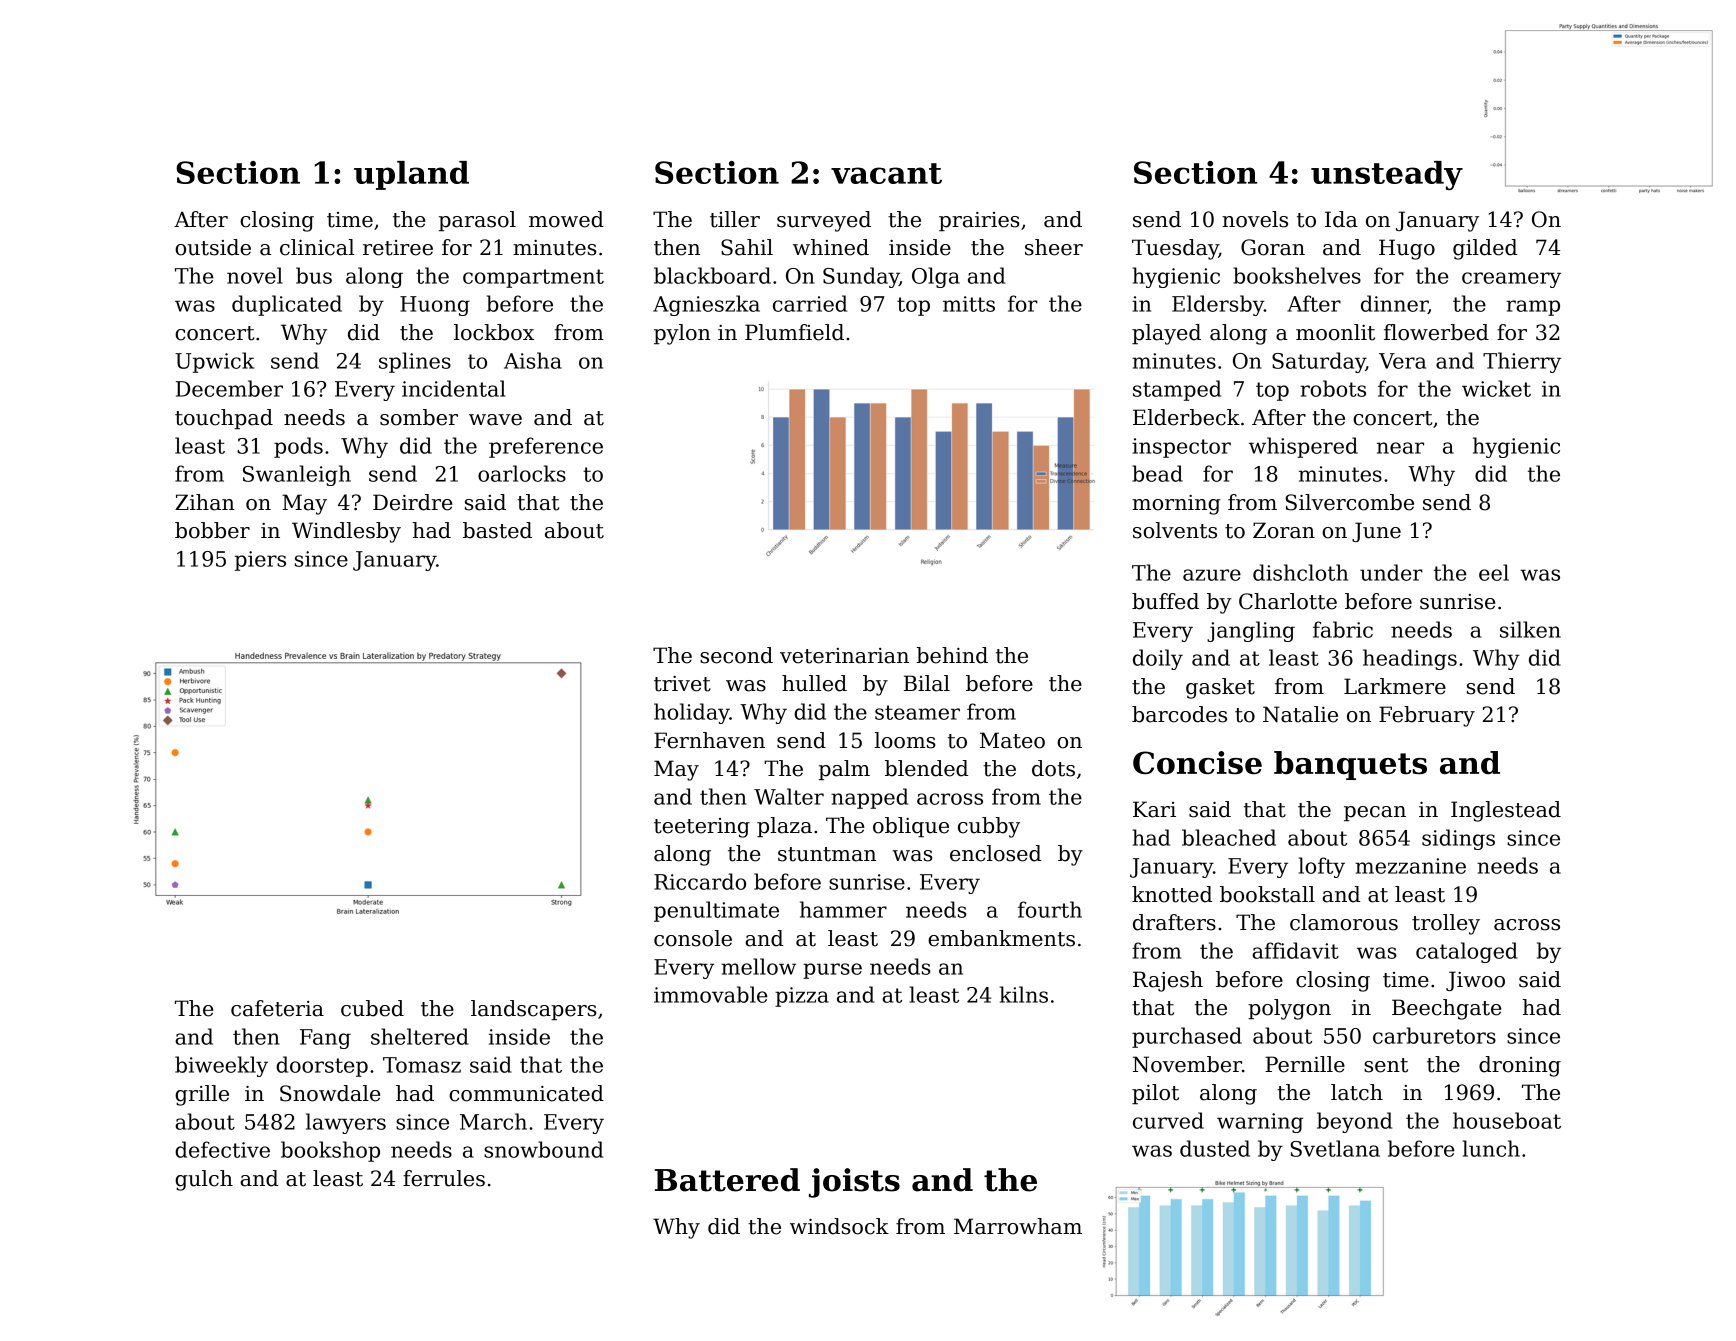  Describe the element at coordinates (854, 1183) in the screenshot. I see `joists` at that location.
